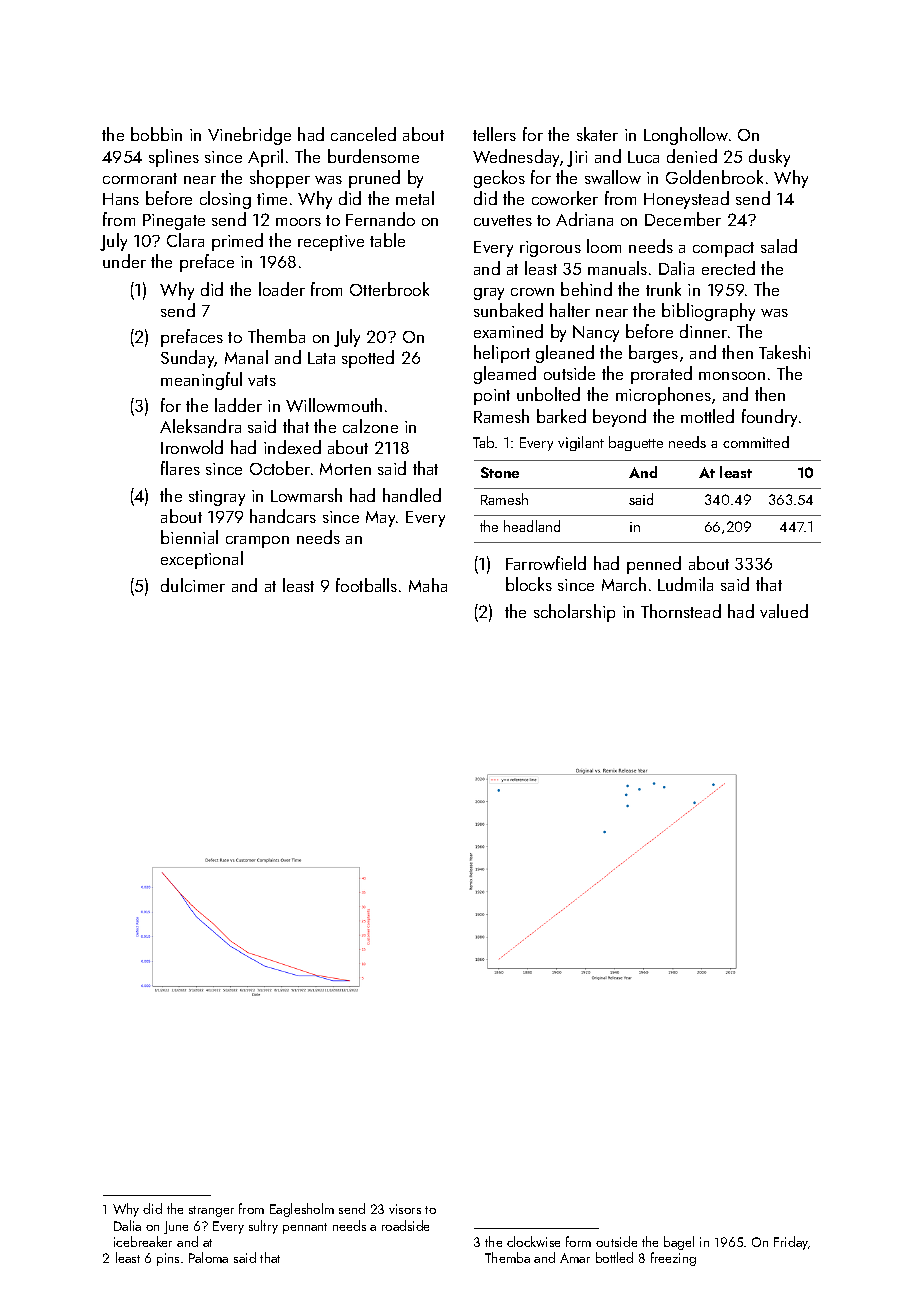 This screenshot has height=1314, width=924. I want to click on dusky, so click(769, 158).
